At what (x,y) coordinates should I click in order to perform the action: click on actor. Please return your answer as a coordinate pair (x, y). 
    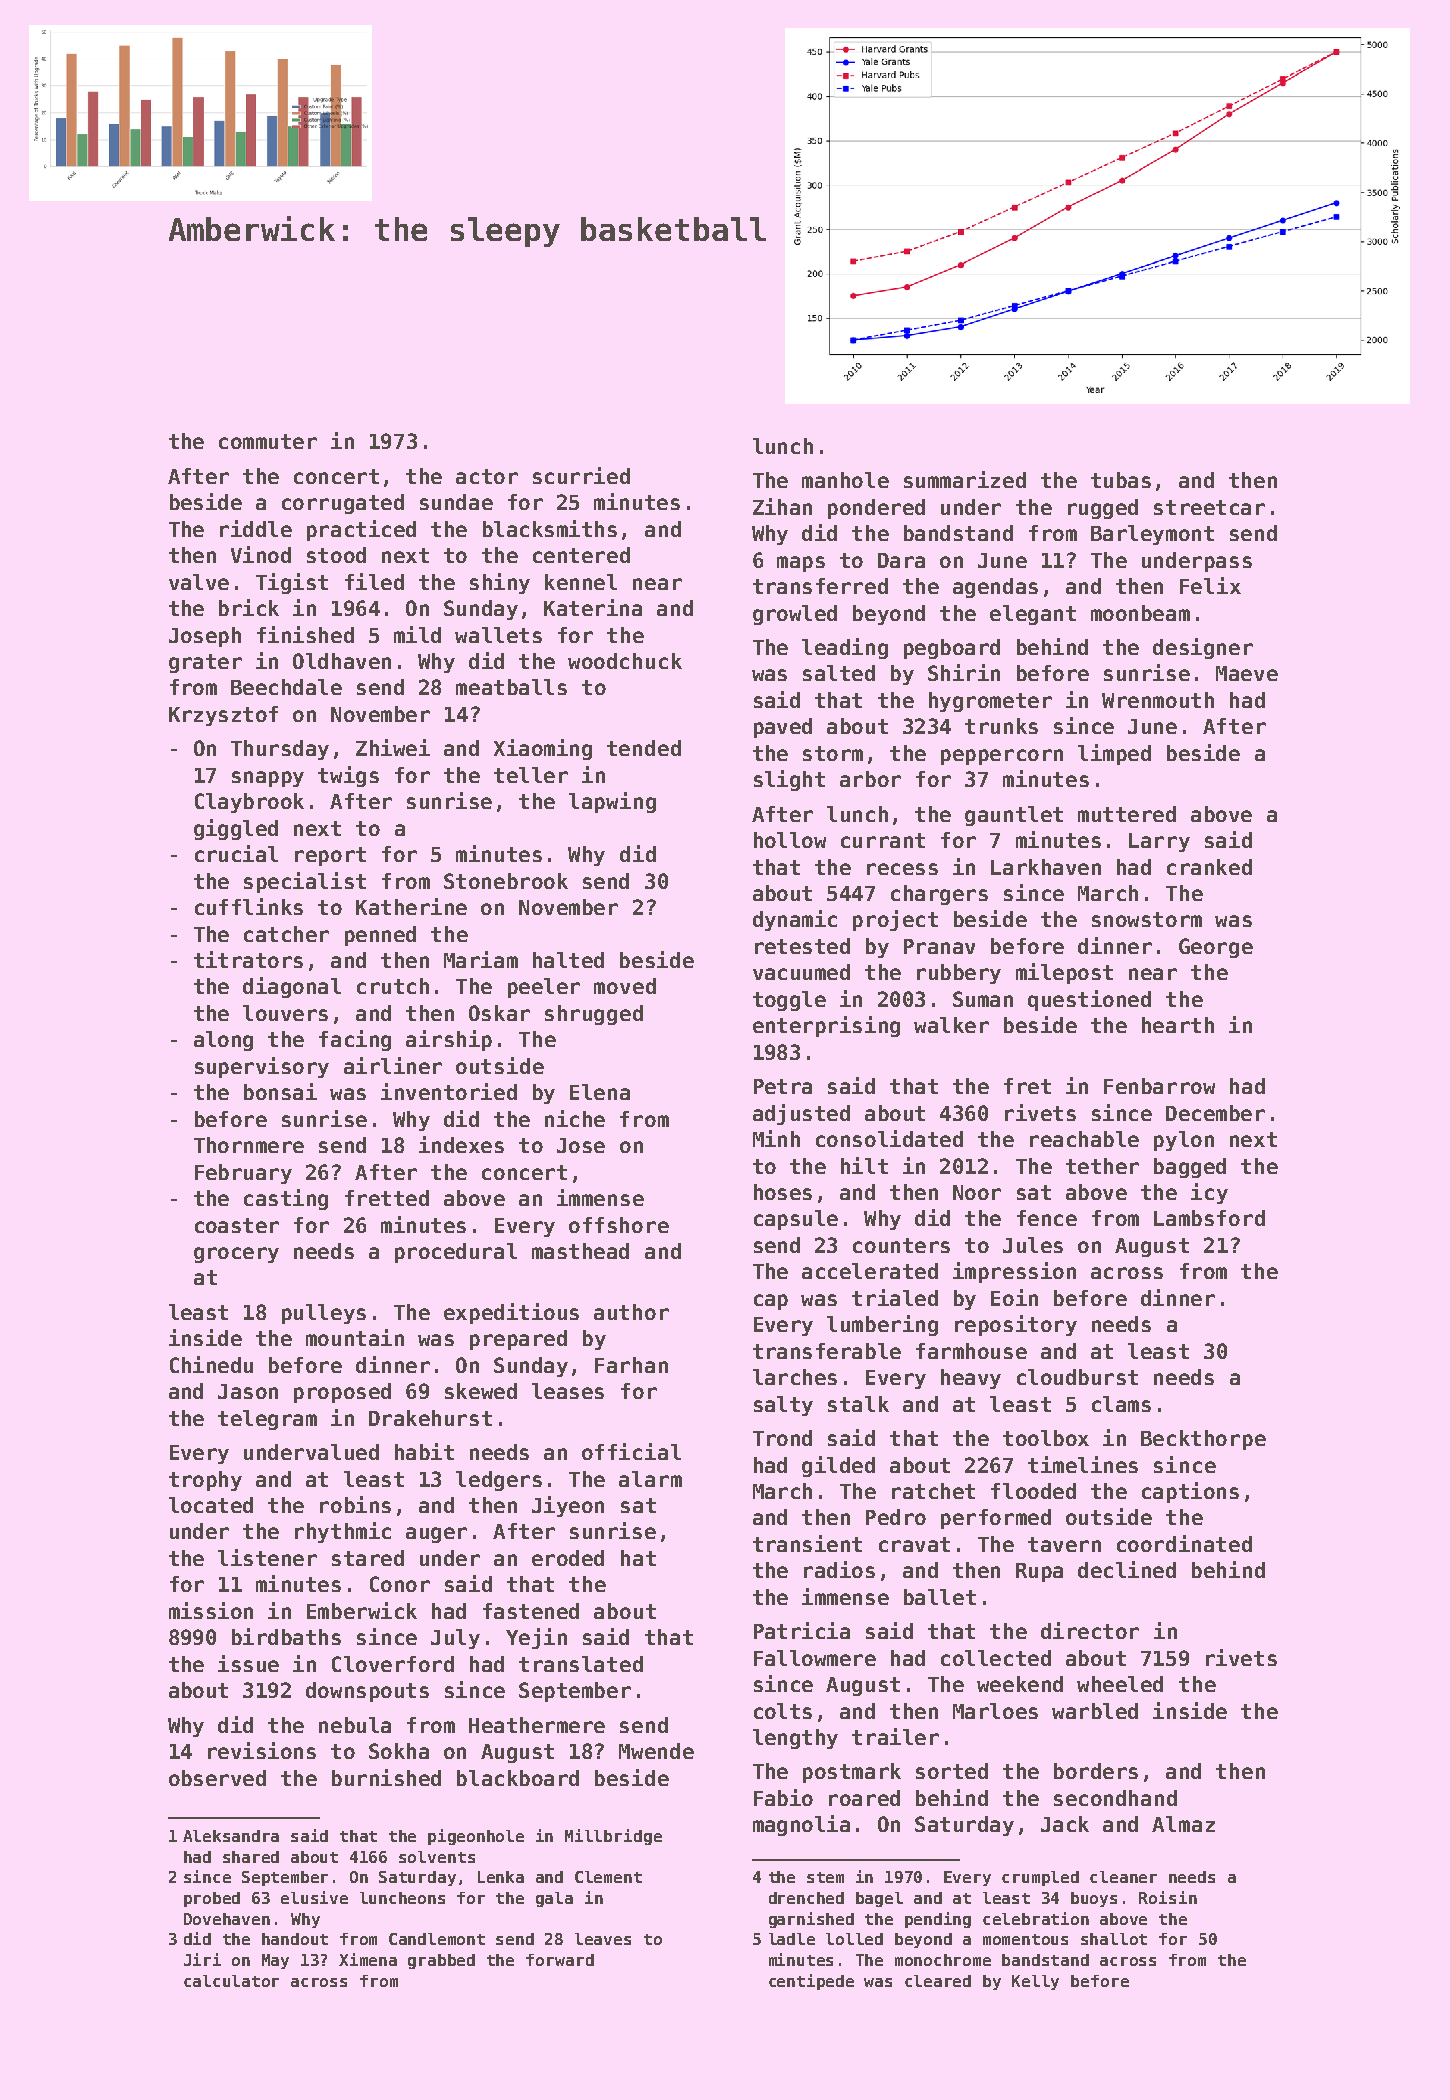
    Looking at the image, I should click on (487, 476).
